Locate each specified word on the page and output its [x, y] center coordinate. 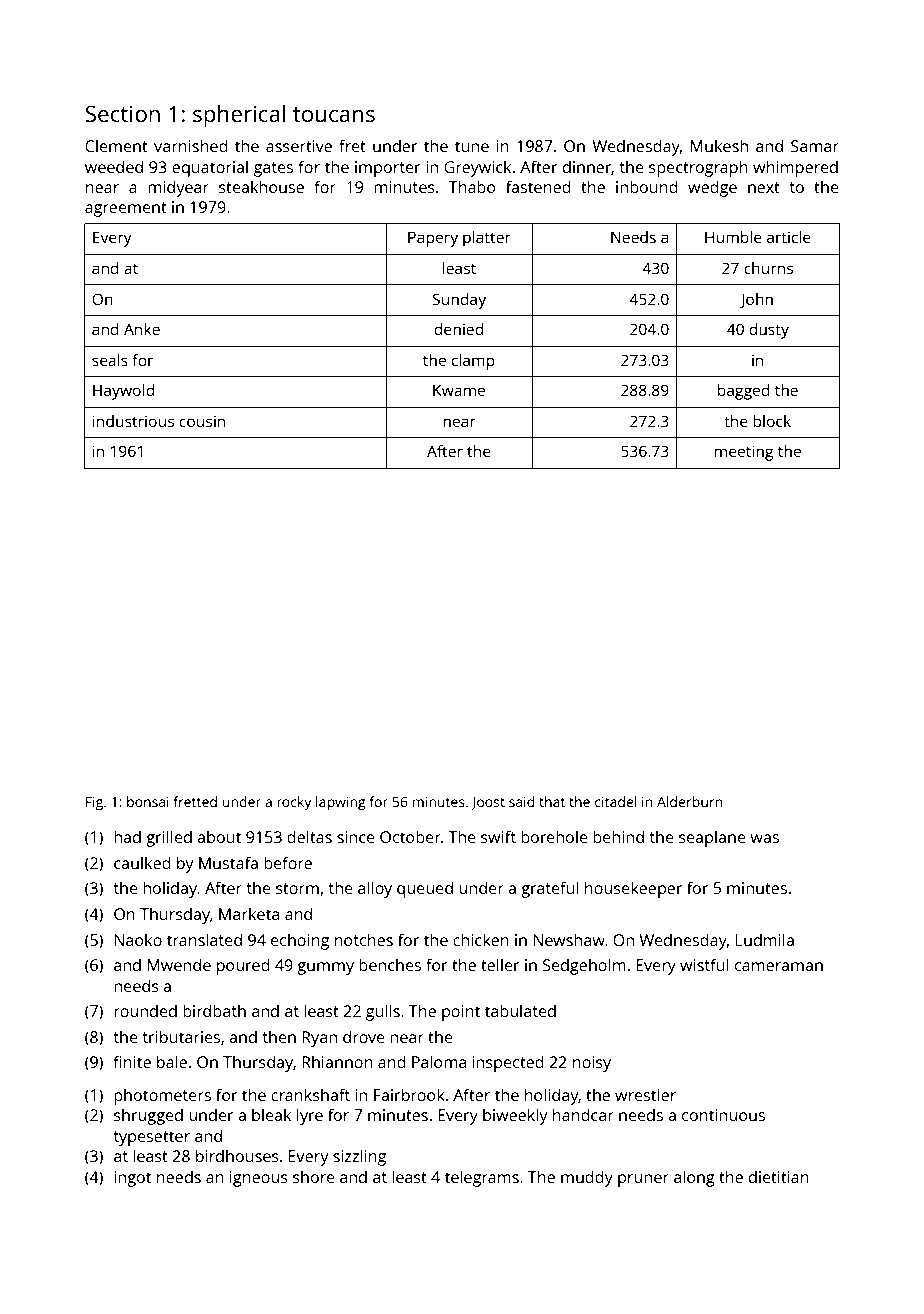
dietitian [779, 1176]
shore [314, 1176]
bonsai [148, 801]
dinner [587, 166]
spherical [239, 116]
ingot [132, 1179]
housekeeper [634, 889]
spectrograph [698, 168]
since [356, 837]
